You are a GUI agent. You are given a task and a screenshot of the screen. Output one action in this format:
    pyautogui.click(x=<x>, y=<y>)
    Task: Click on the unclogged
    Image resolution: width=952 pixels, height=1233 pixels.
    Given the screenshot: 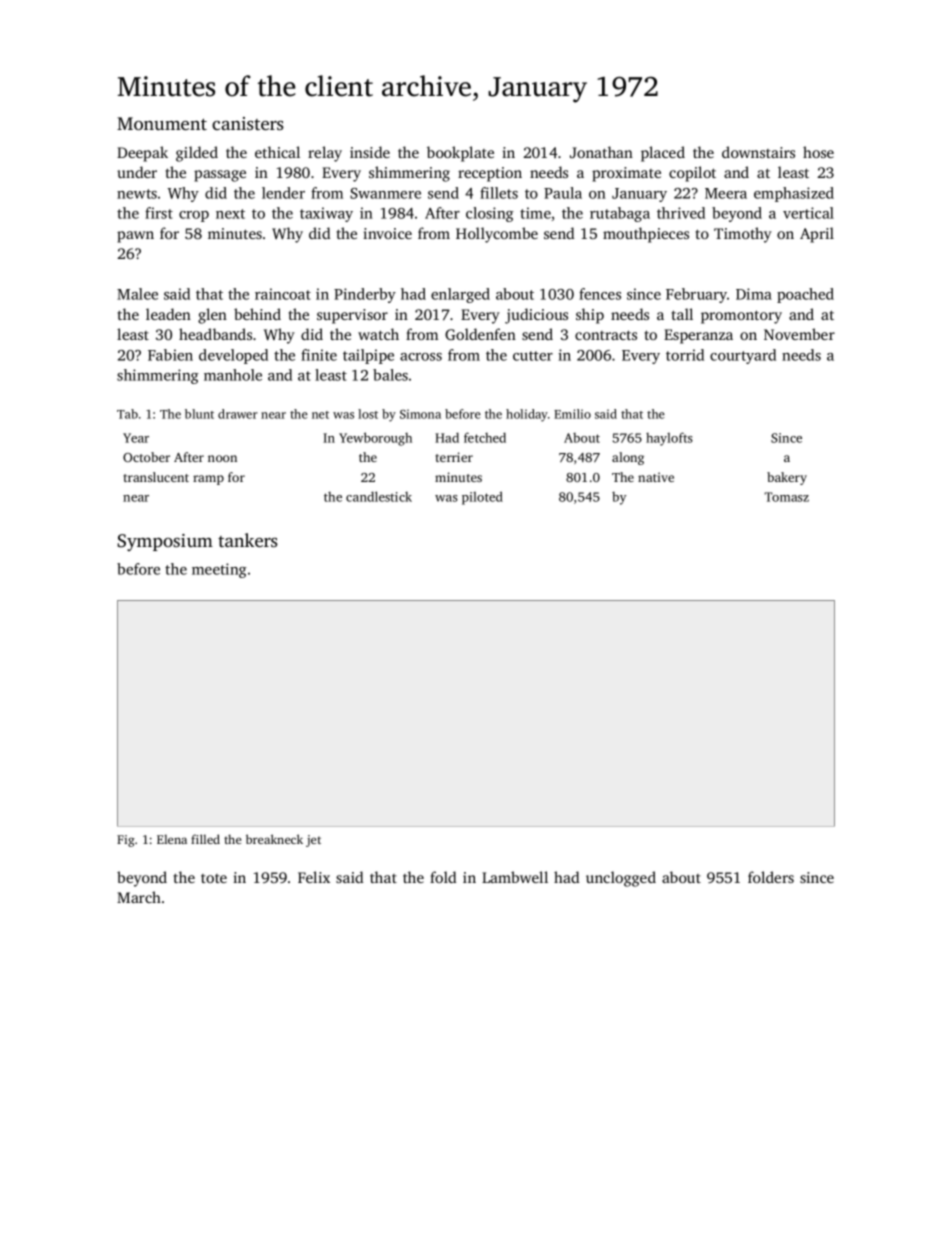 What is the action you would take?
    pyautogui.click(x=621, y=879)
